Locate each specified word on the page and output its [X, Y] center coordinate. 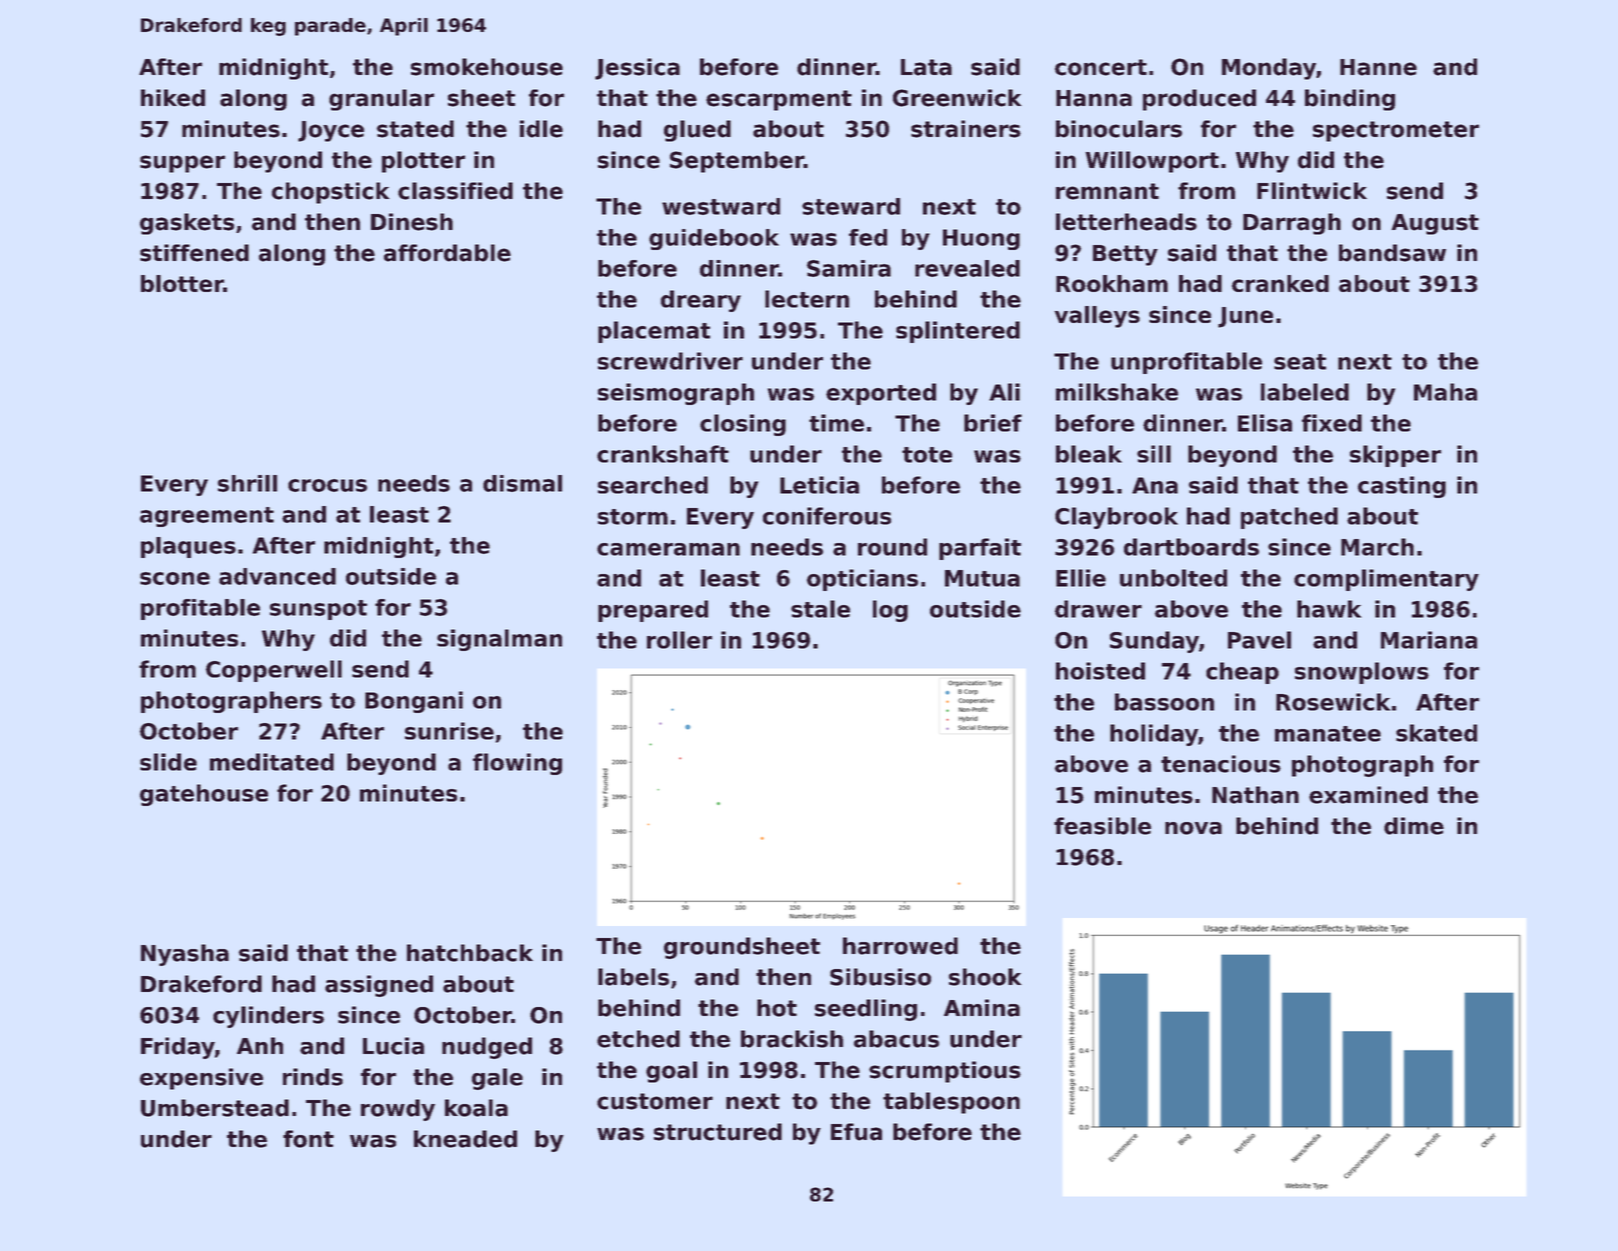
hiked [173, 98]
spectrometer [1396, 131]
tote [927, 455]
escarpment [779, 100]
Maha [1445, 392]
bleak [1089, 454]
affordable [447, 253]
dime [1414, 826]
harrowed [900, 946]
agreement [207, 517]
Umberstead [215, 1108]
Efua [856, 1132]
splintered [958, 332]
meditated [272, 762]
